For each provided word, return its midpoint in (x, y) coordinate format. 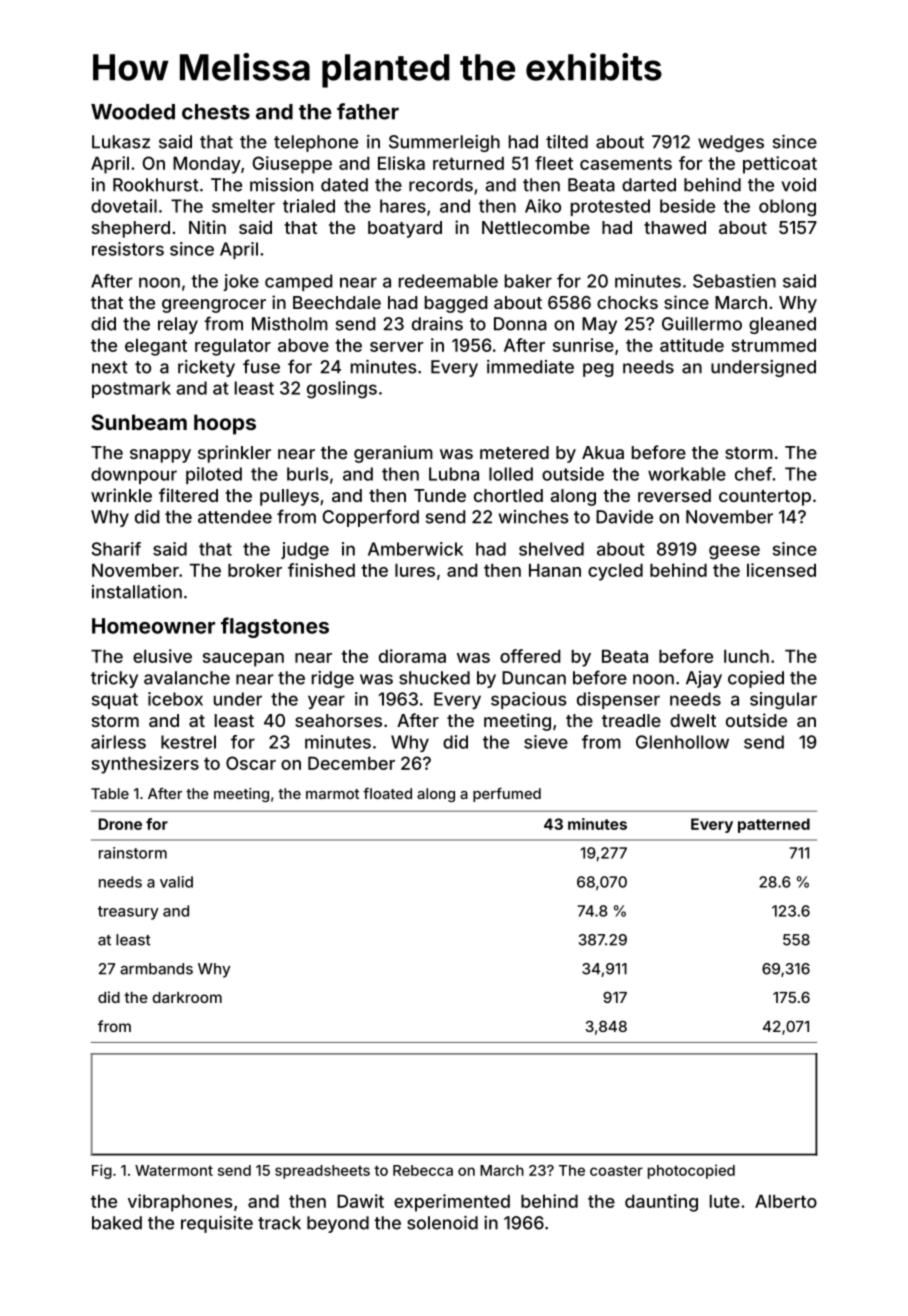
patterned (774, 825)
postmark (131, 389)
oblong (787, 208)
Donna (520, 324)
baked (117, 1223)
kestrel (188, 742)
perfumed (507, 794)
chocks (627, 302)
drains (437, 324)
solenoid (442, 1223)
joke (241, 282)
